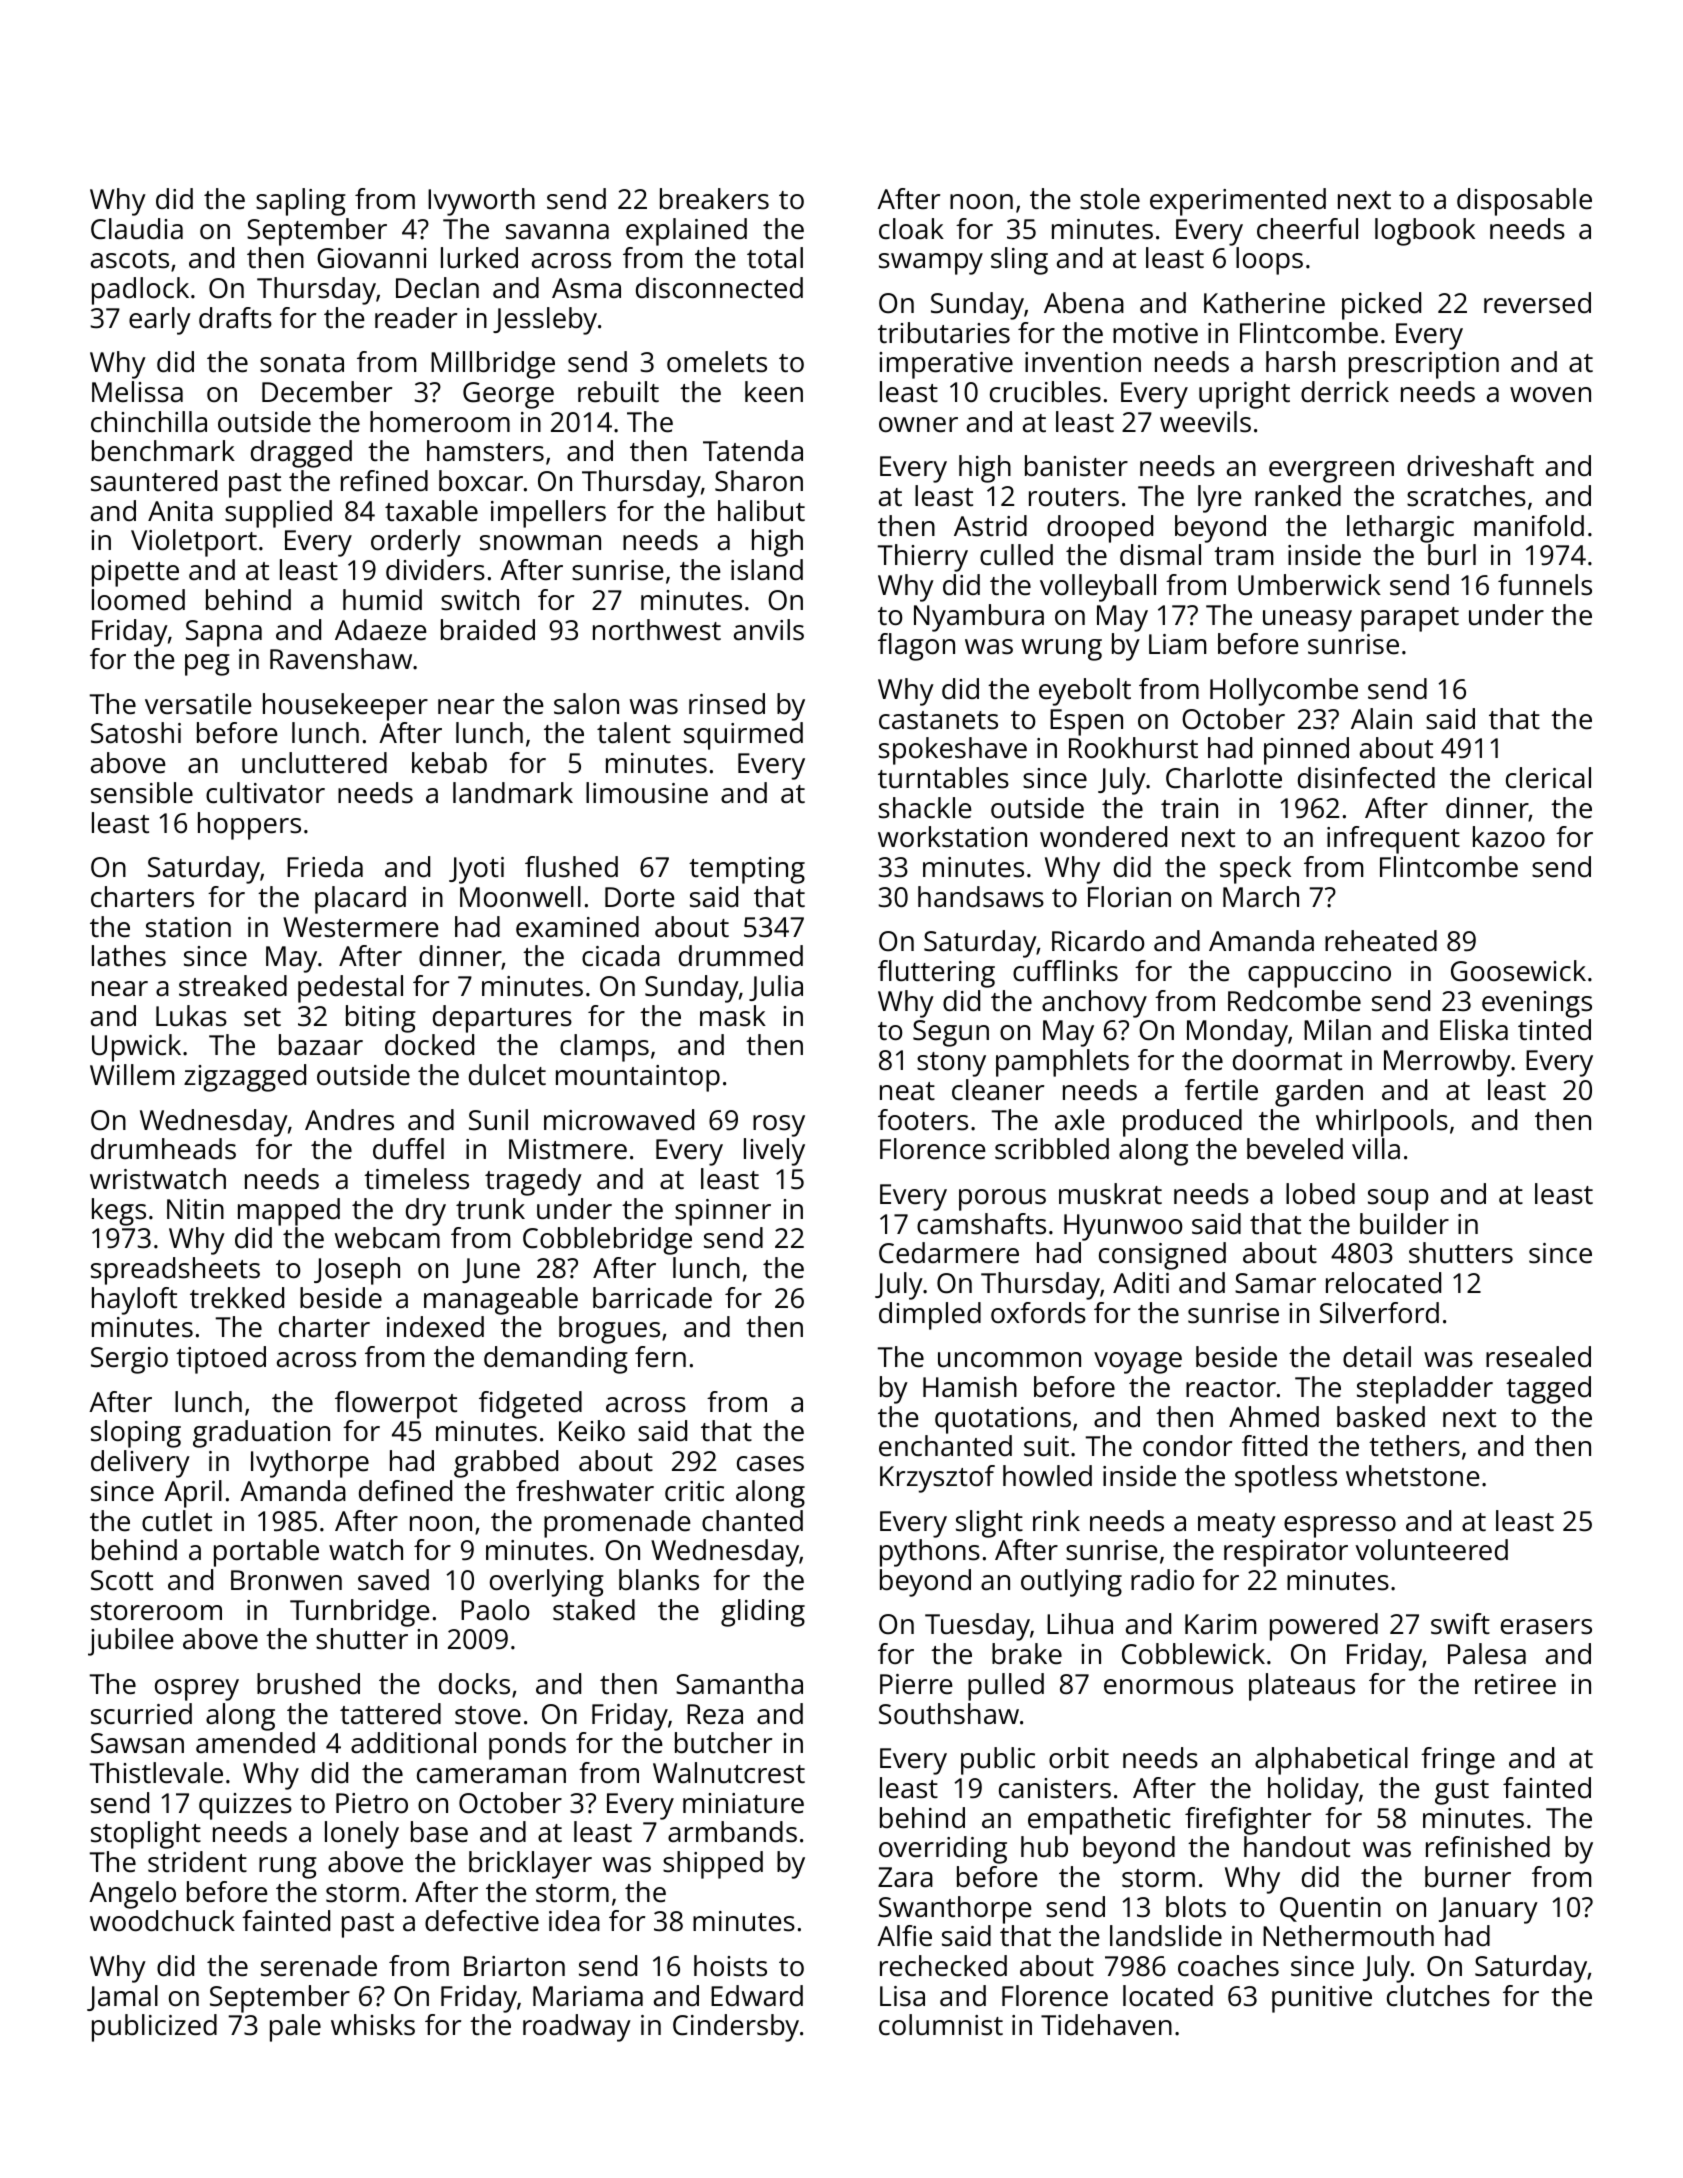 The height and width of the screenshot is (2178, 1683). I want to click on sapling, so click(301, 202).
